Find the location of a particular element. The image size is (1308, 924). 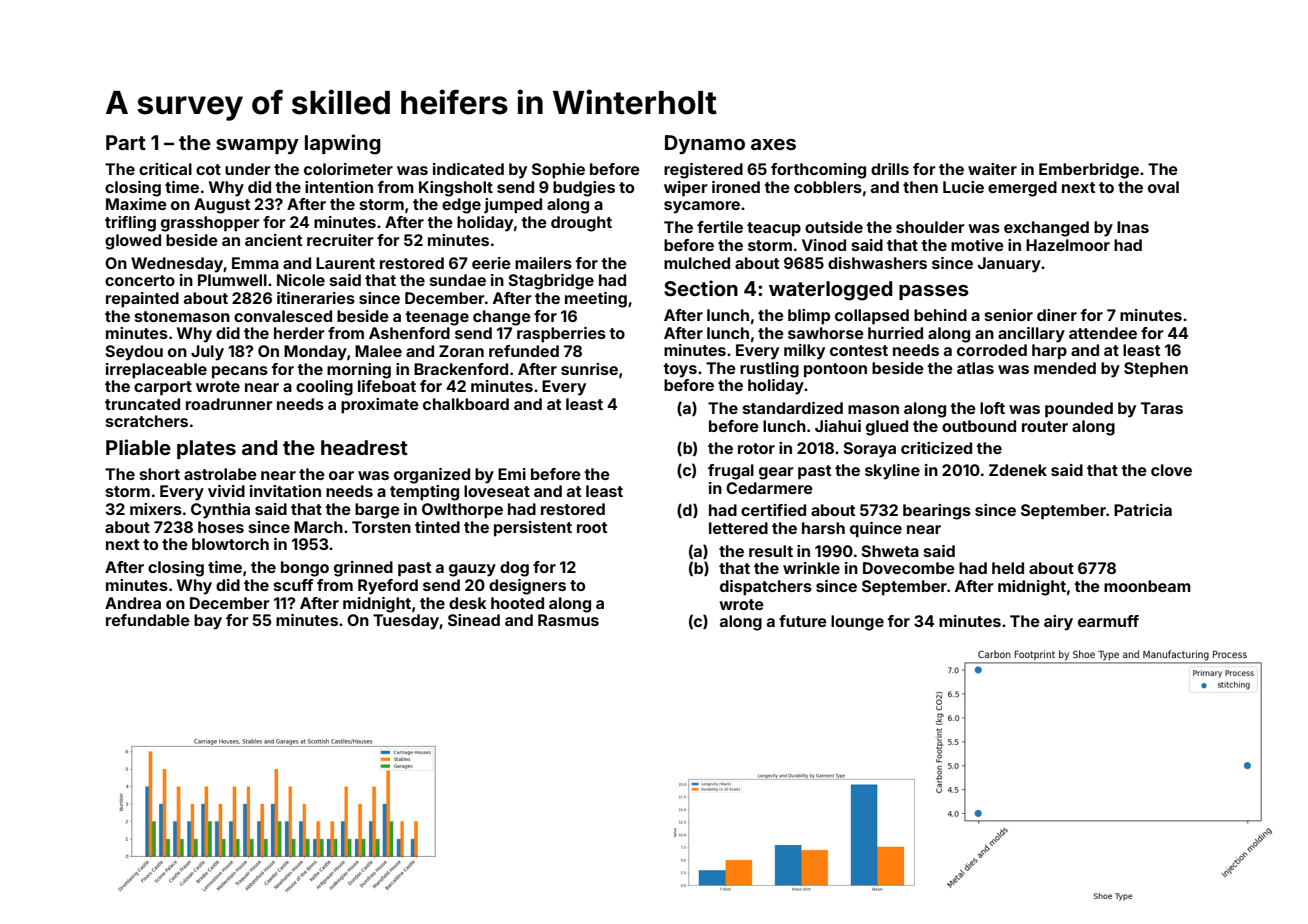

Vinod is located at coordinates (824, 245).
